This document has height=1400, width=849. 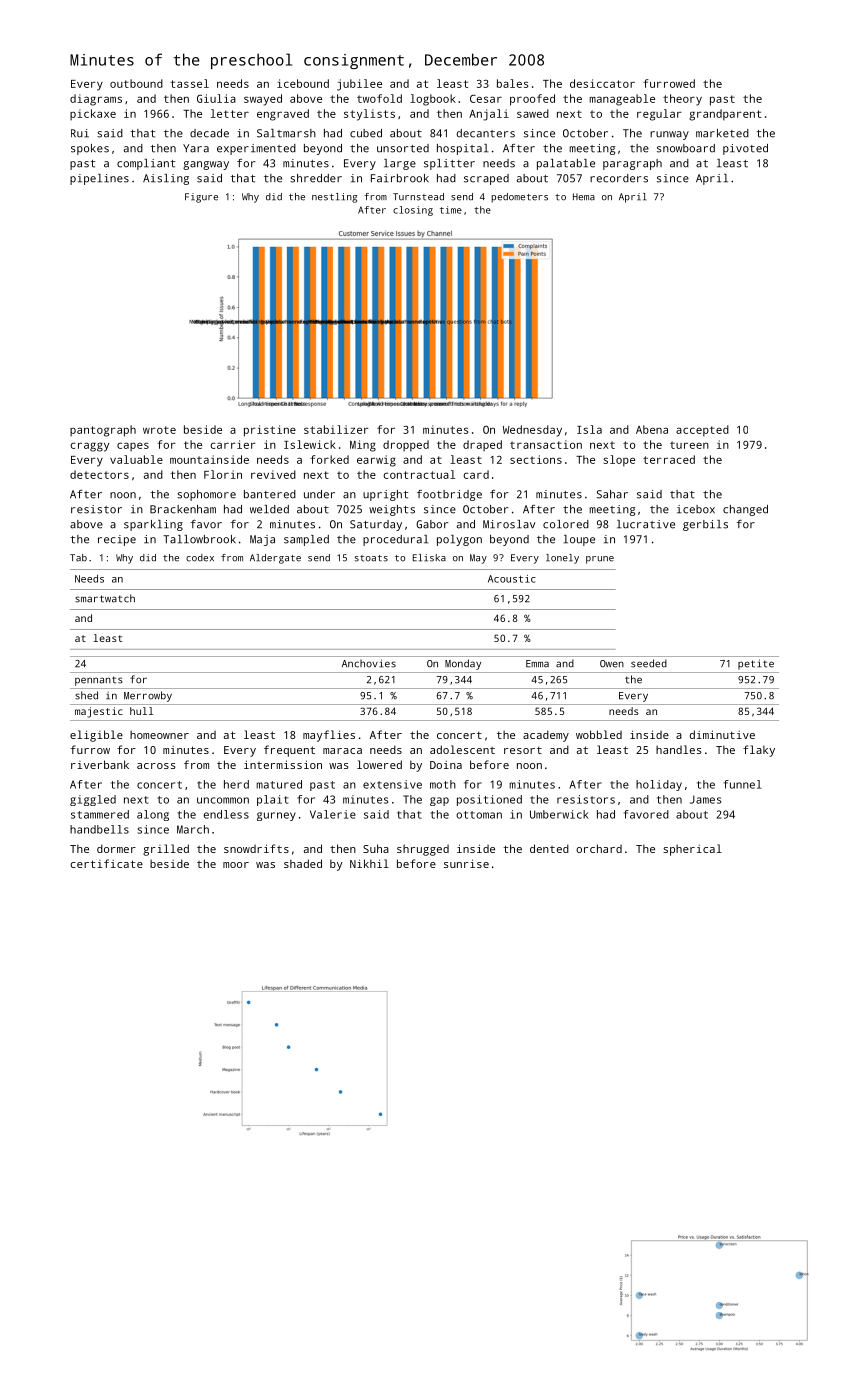 I want to click on gerbils, so click(x=705, y=525).
